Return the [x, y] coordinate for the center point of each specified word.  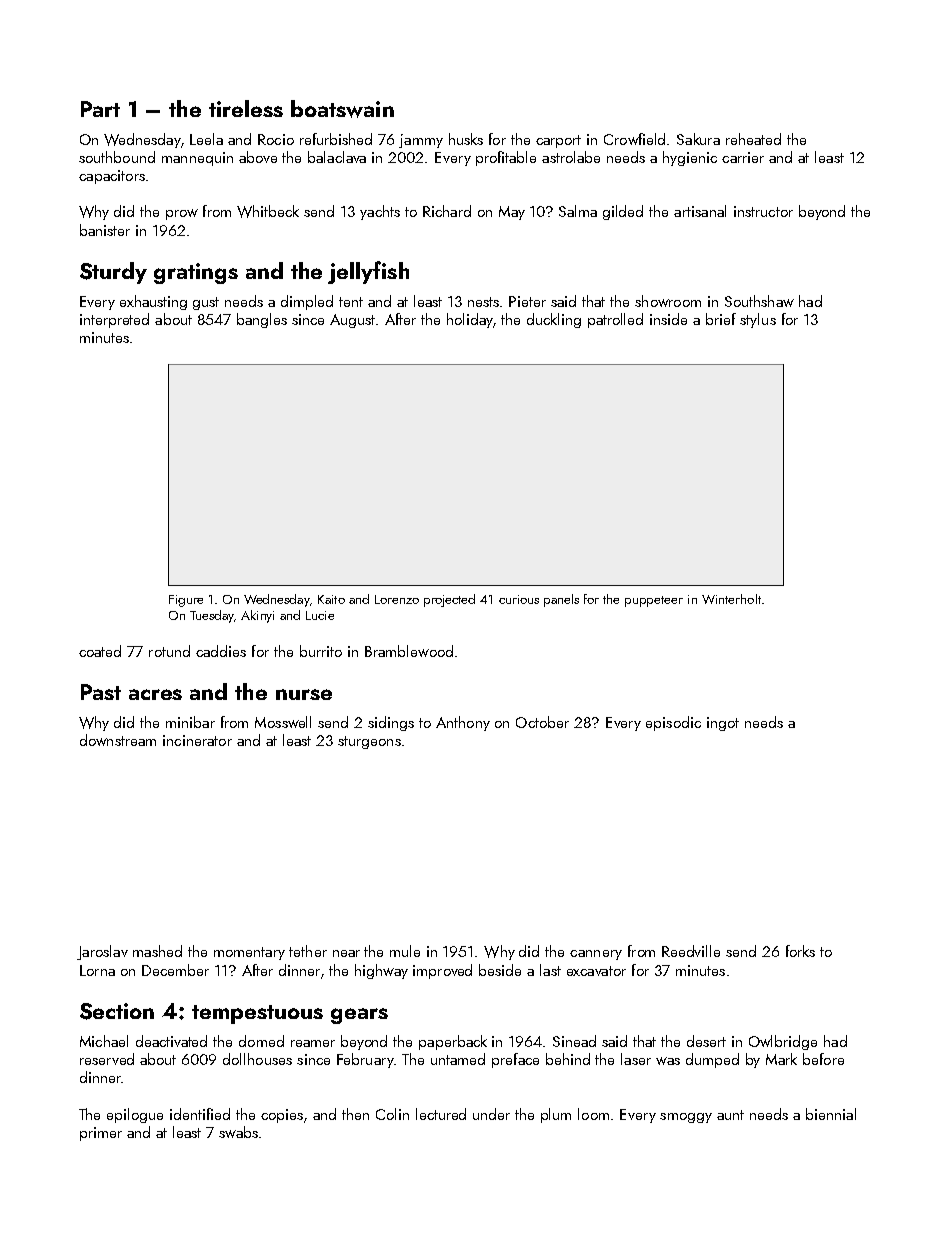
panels [561, 600]
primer [101, 1134]
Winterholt [731, 599]
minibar [190, 722]
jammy [421, 141]
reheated [753, 139]
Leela [206, 139]
